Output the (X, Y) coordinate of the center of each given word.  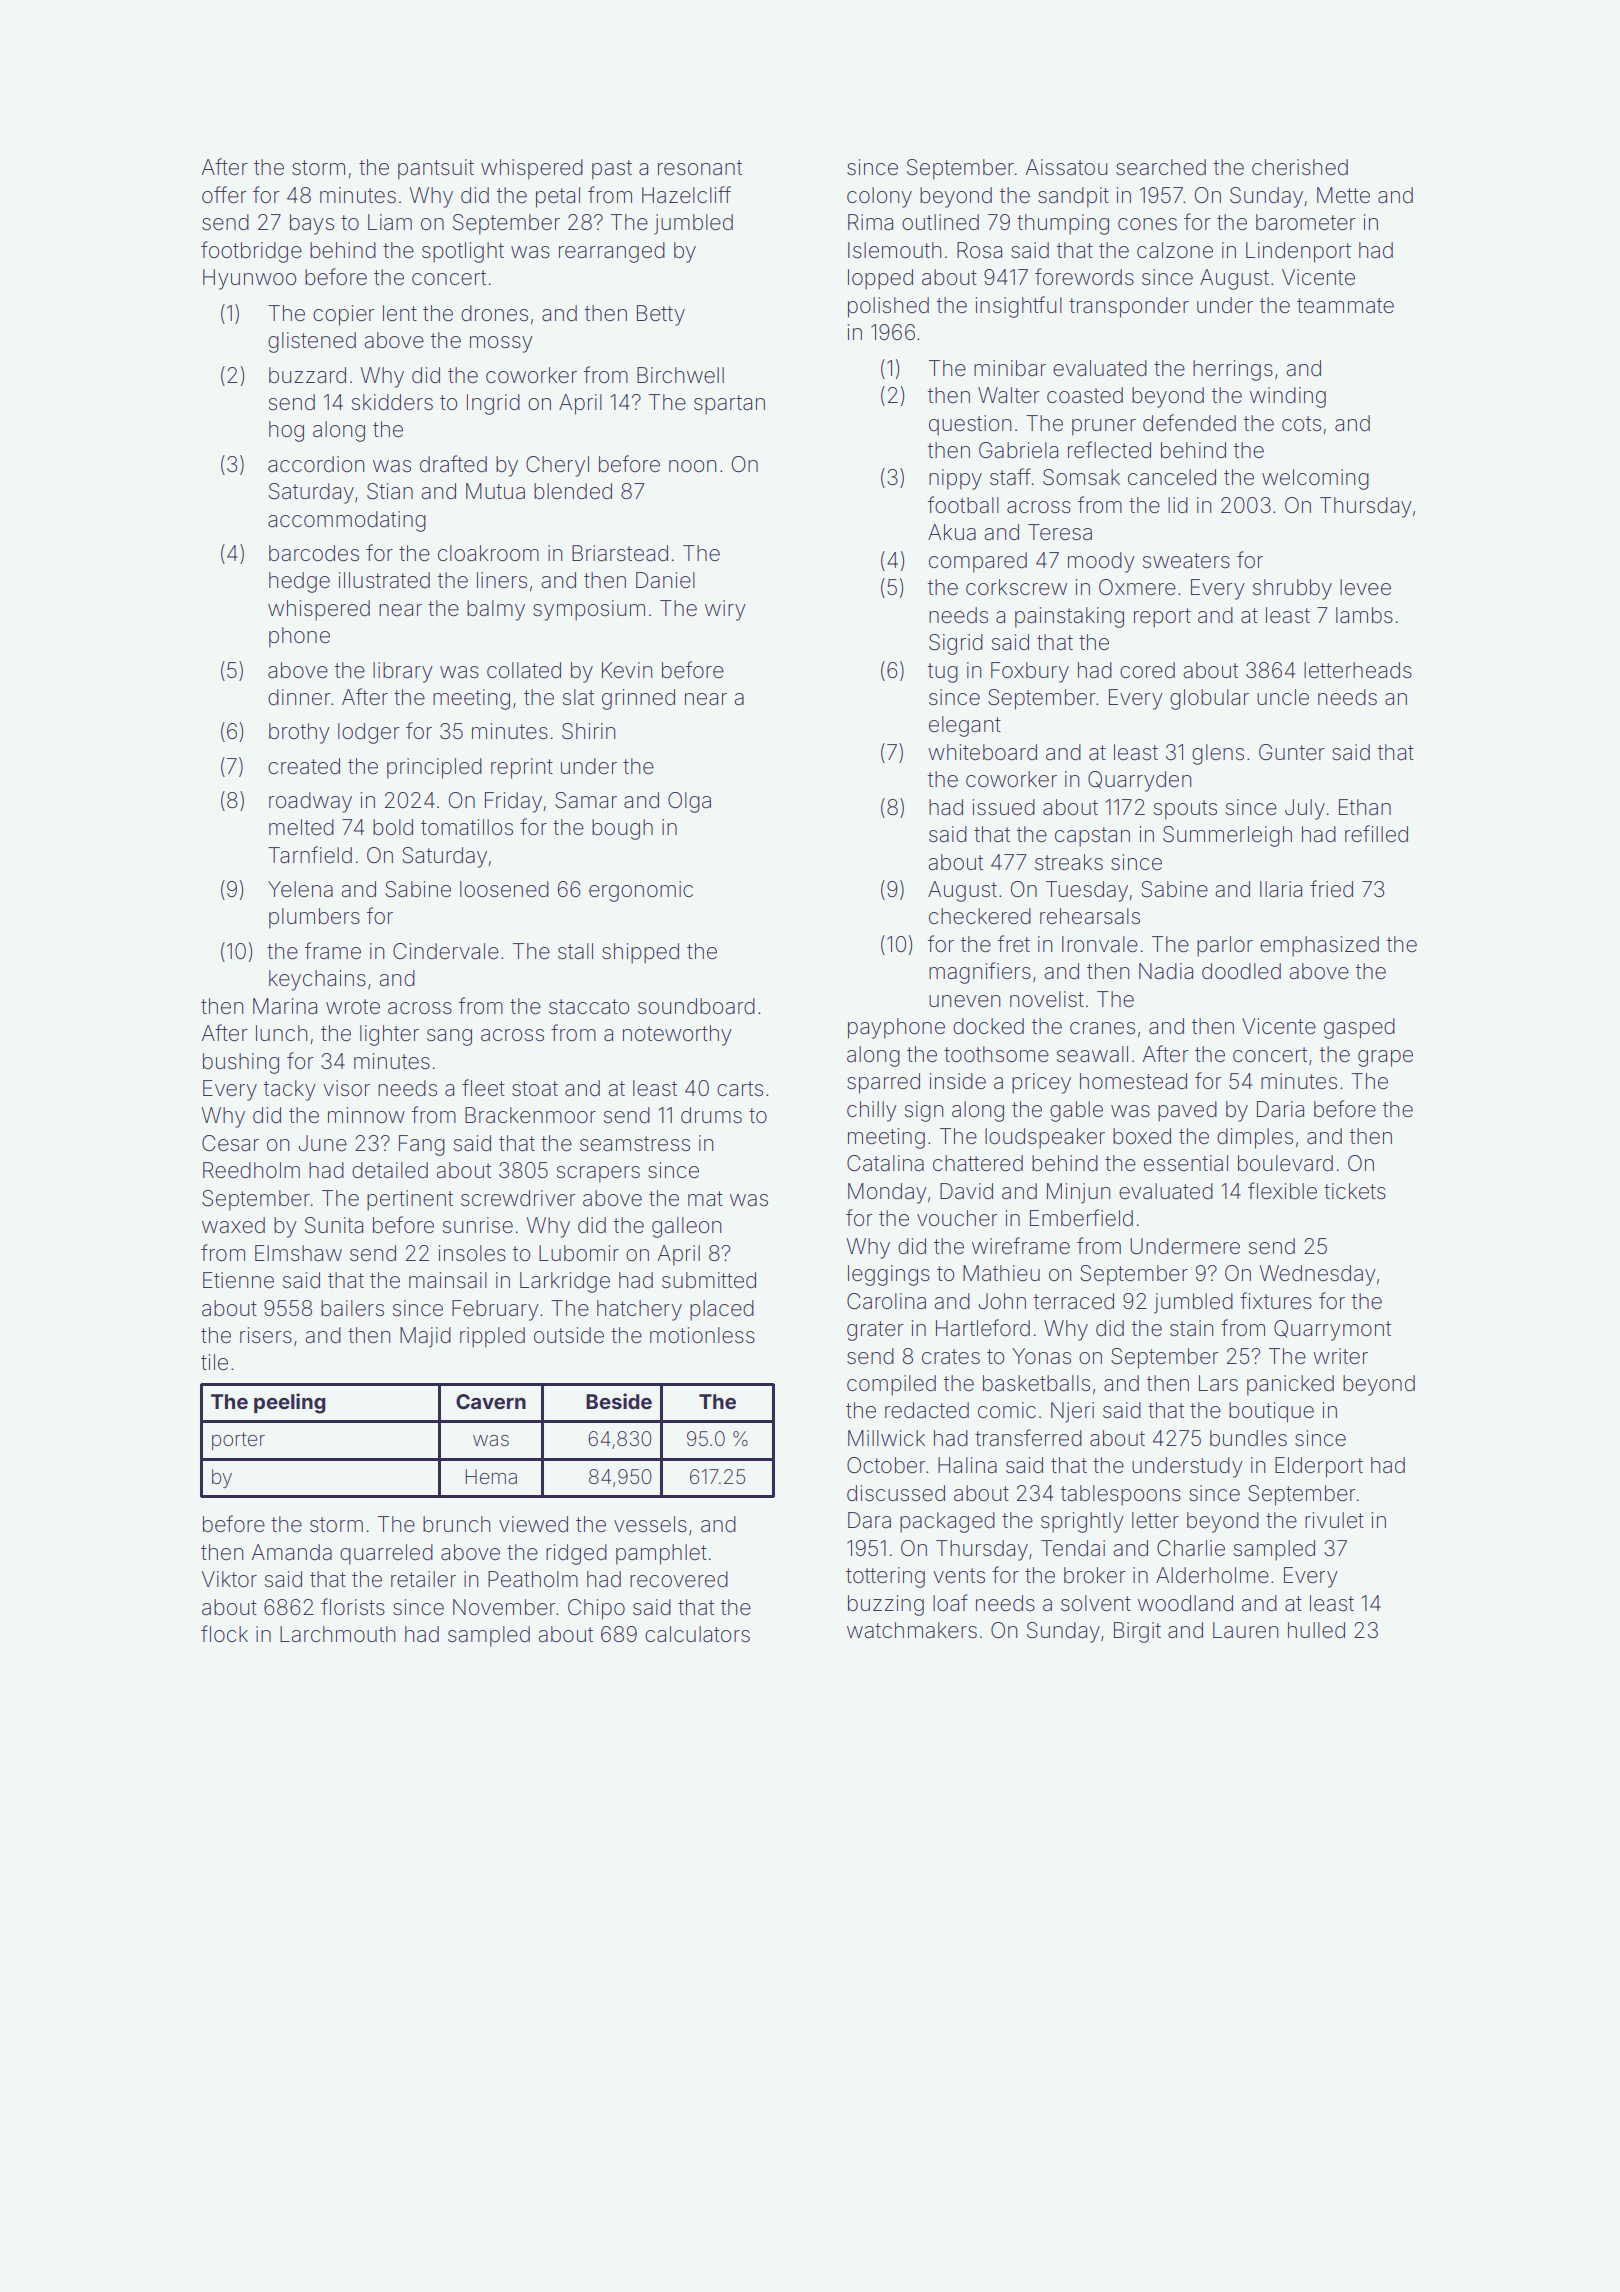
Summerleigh (1227, 836)
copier (344, 315)
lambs (1364, 615)
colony (879, 197)
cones (1147, 224)
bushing (241, 1063)
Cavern (491, 1401)
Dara (869, 1520)
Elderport (1319, 1467)
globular (1209, 699)
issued (1004, 807)
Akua (952, 532)
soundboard (696, 1006)
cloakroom (488, 553)
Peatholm (533, 1579)
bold (393, 827)
